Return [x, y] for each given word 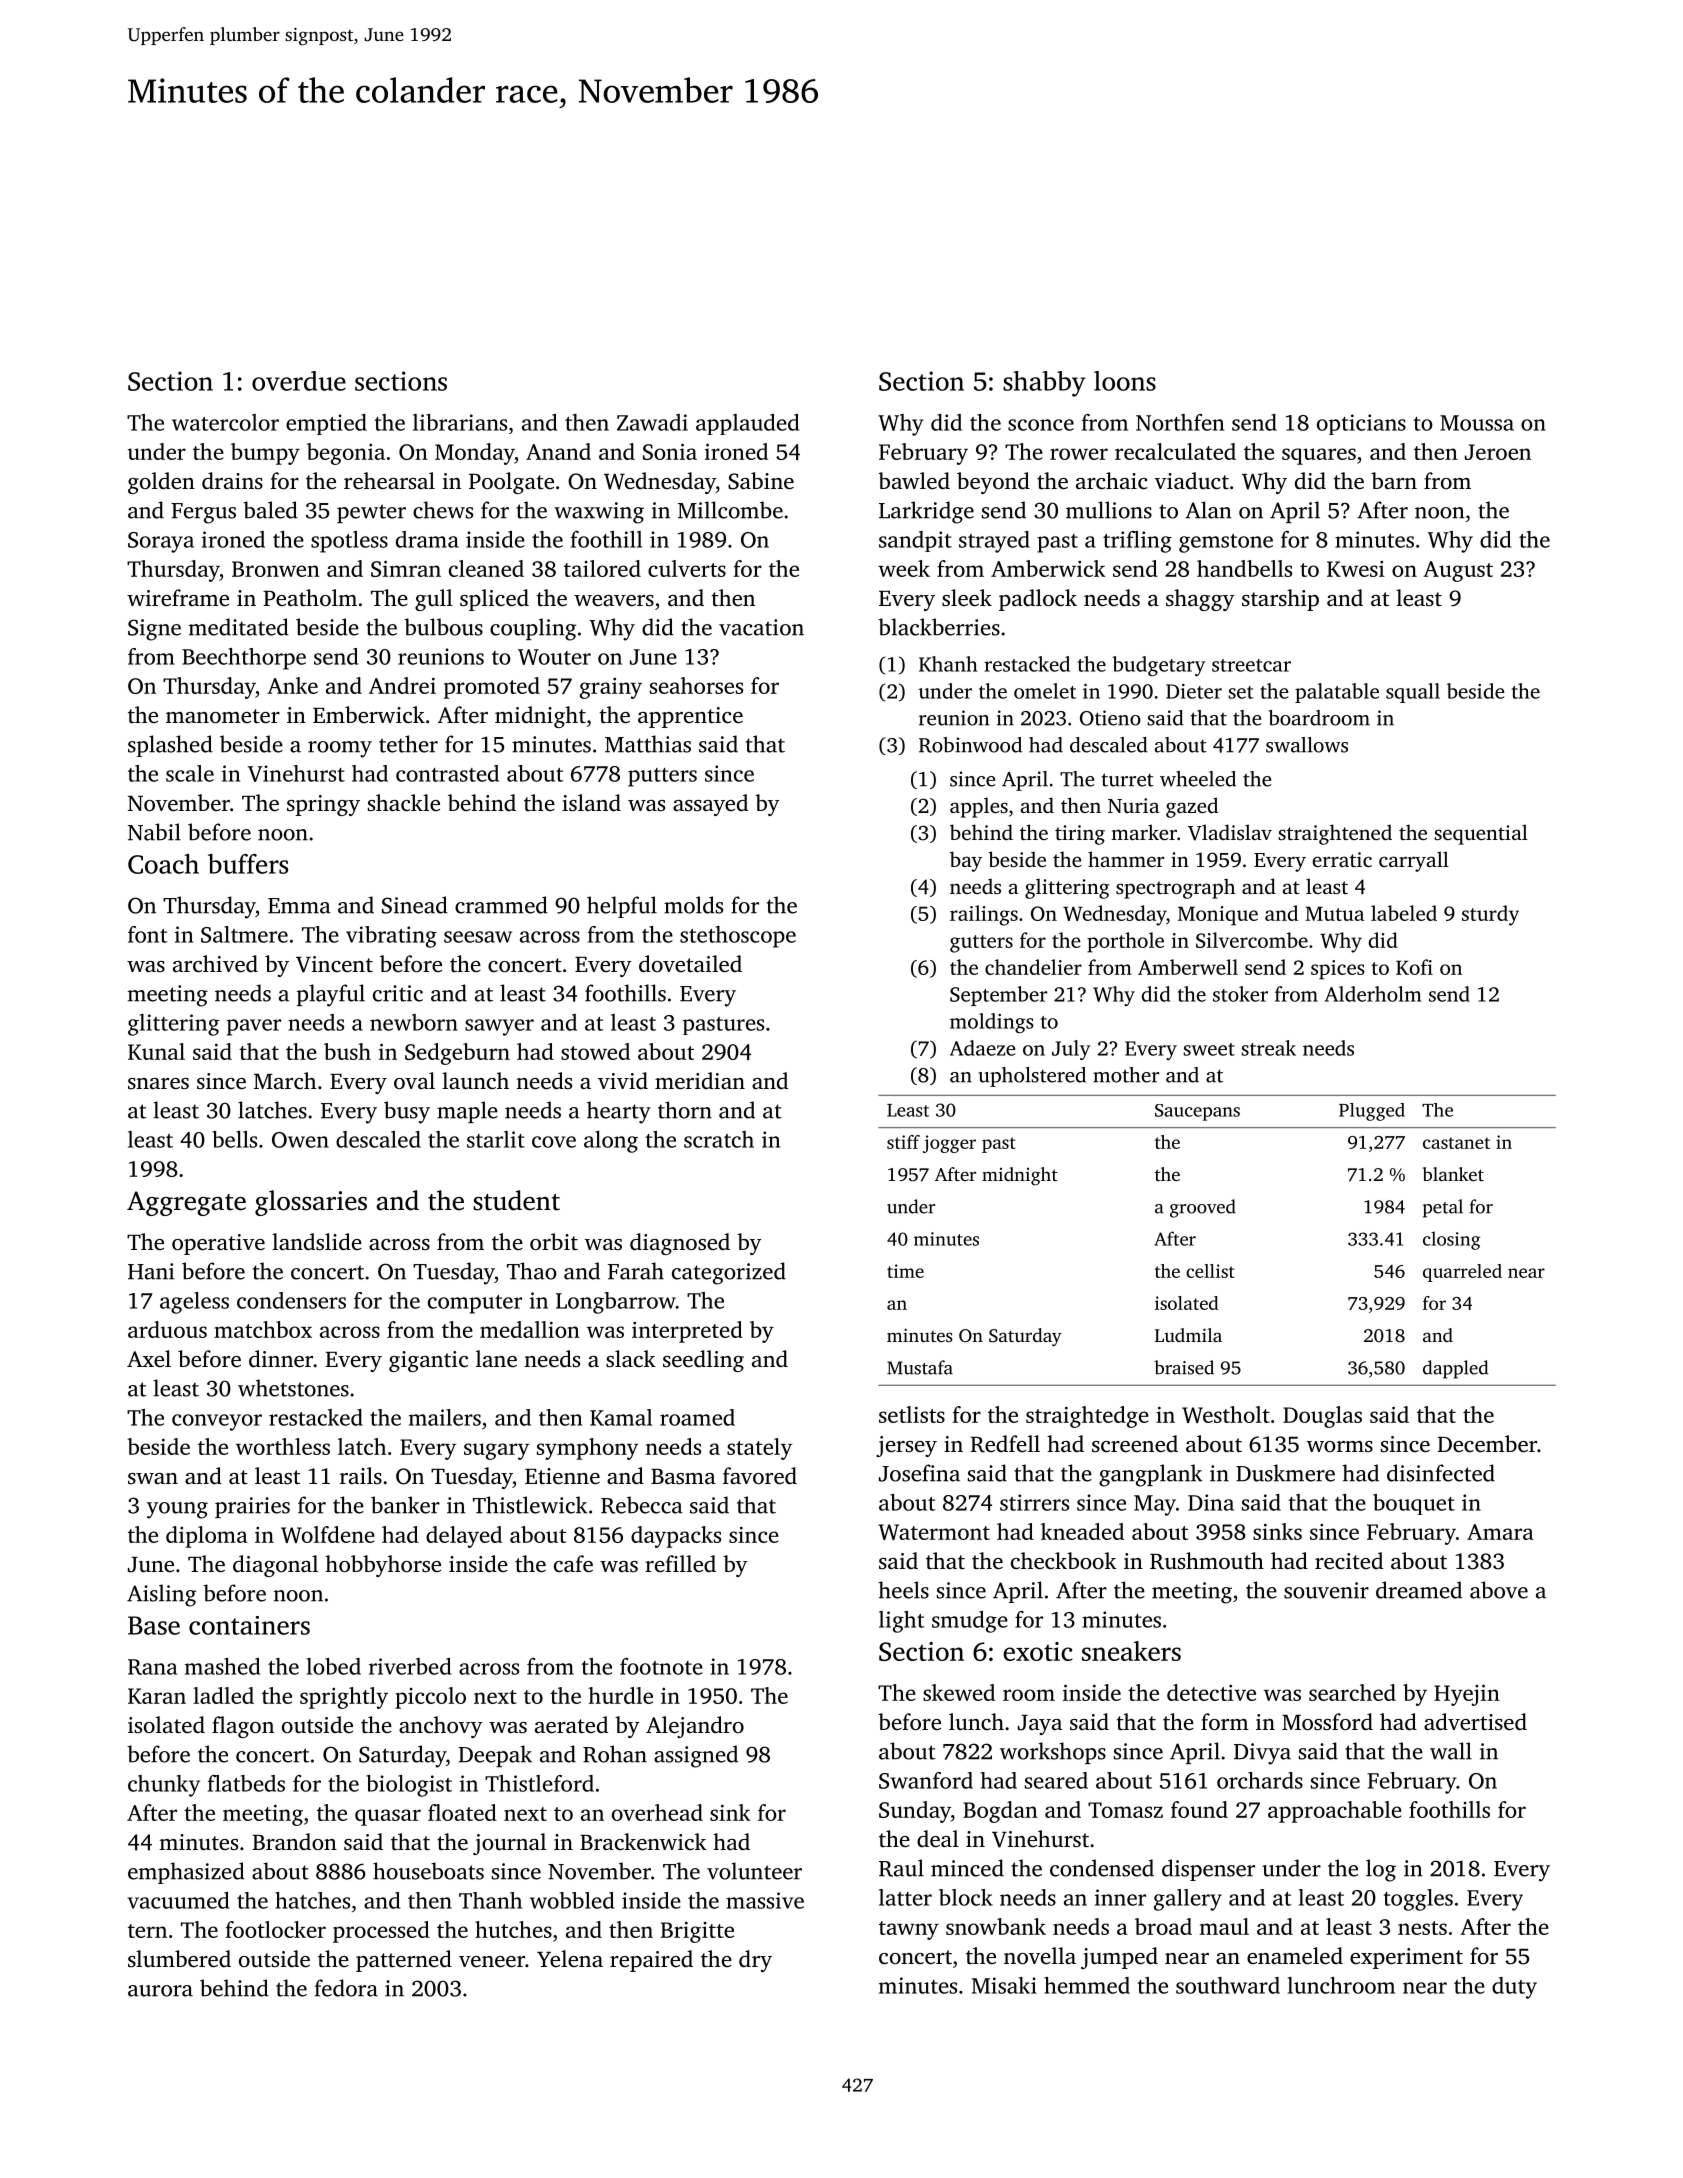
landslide [317, 1242]
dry [755, 1961]
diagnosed [680, 1244]
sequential [1481, 834]
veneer [492, 1962]
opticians [1361, 424]
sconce [1041, 425]
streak [1268, 1048]
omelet [1045, 691]
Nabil [154, 832]
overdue [299, 381]
